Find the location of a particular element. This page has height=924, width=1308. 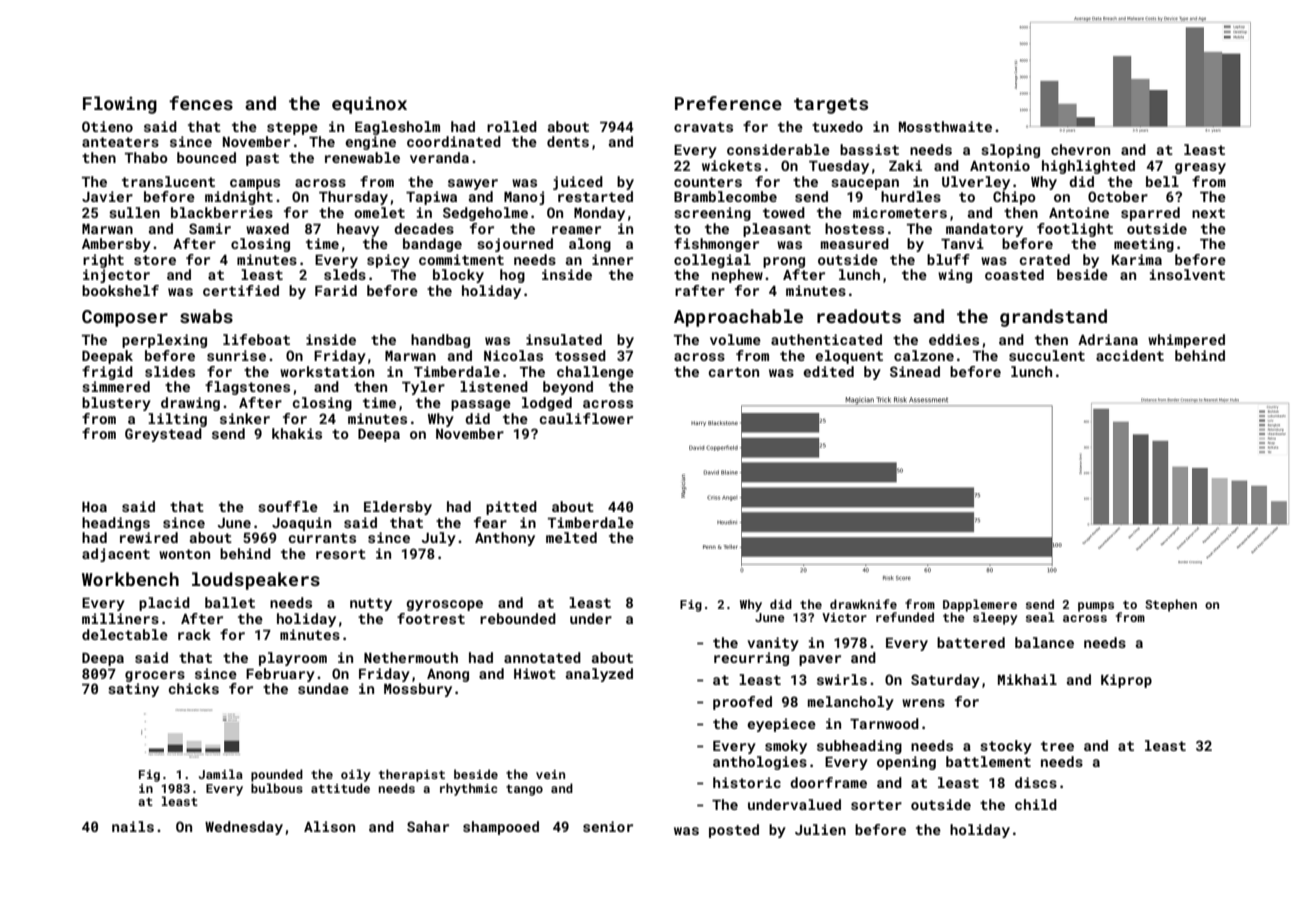

Julien is located at coordinates (820, 829).
